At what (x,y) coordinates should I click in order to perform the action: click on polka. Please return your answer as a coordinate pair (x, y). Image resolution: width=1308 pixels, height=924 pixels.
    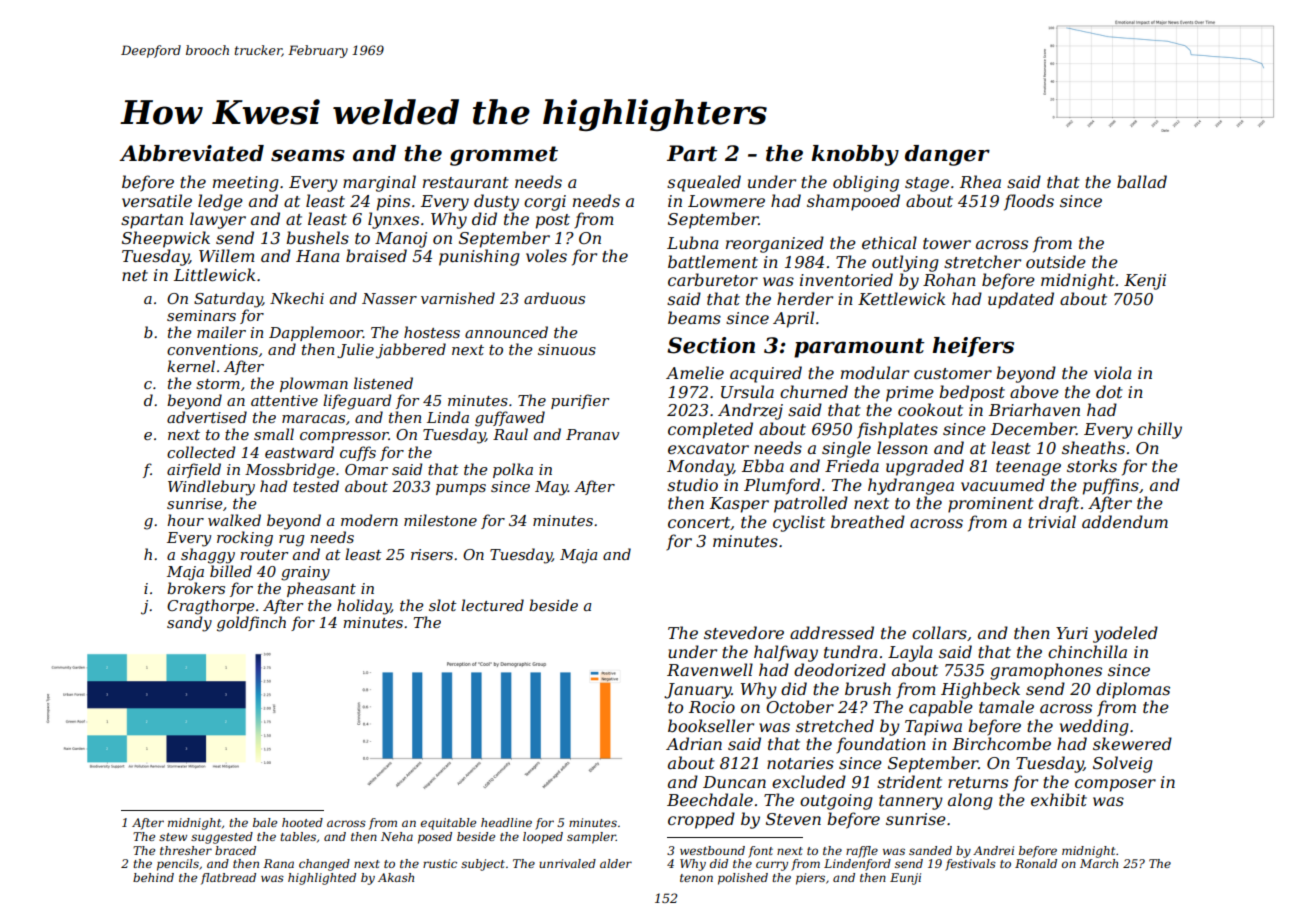
    Looking at the image, I should click on (513, 470).
